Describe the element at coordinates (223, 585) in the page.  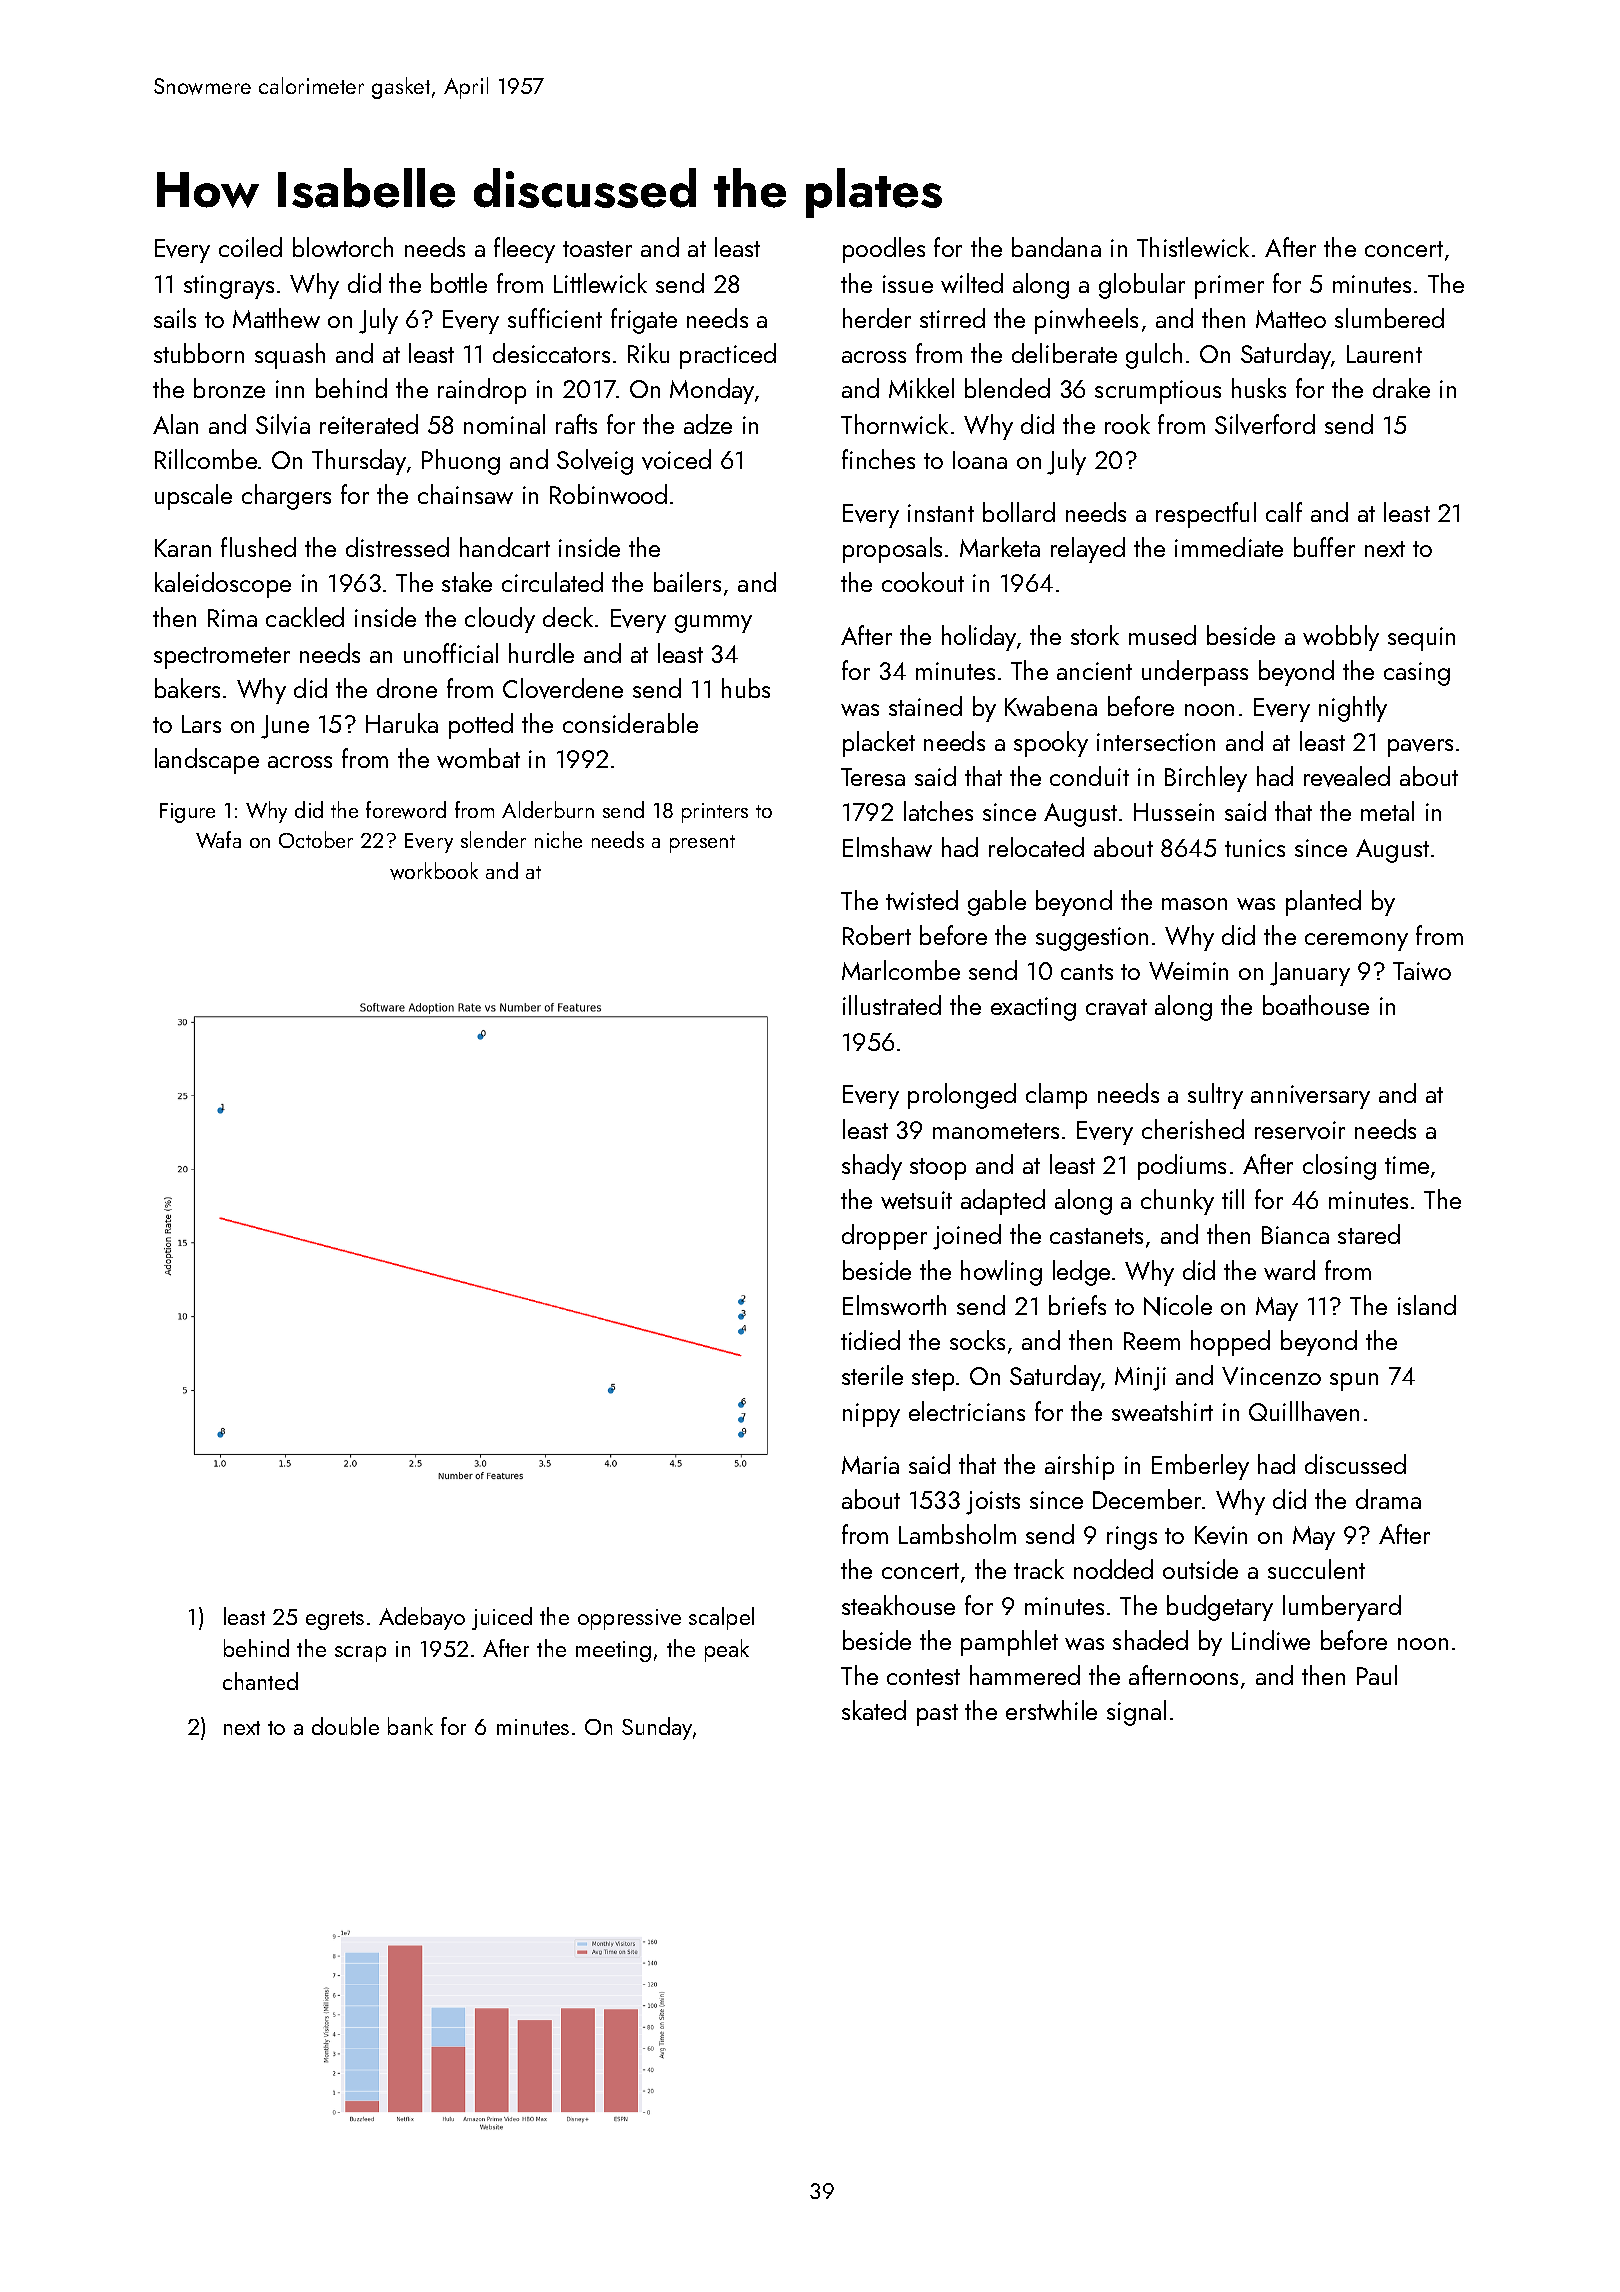
I see `kaleidoscope` at that location.
